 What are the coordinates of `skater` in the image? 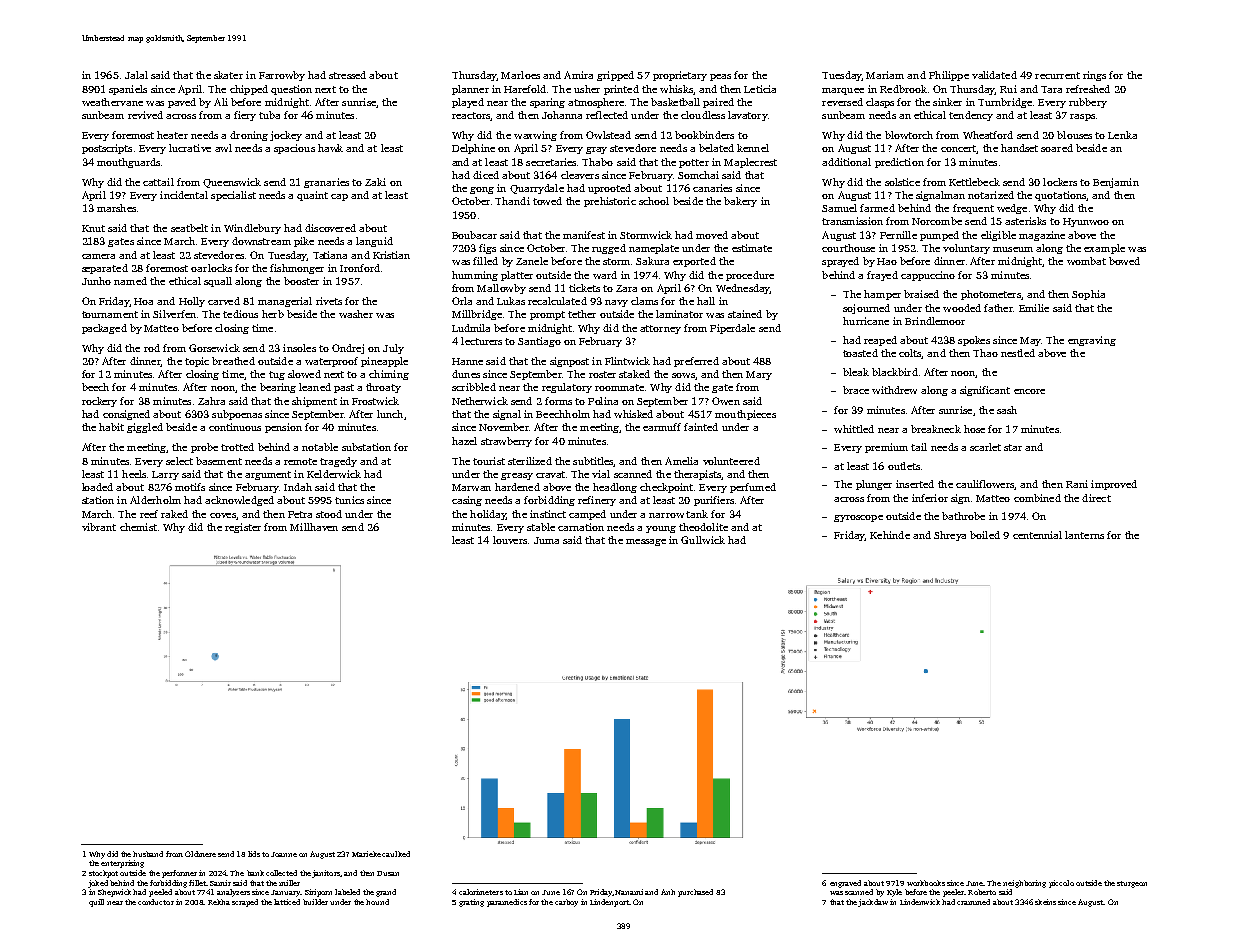 It's located at (228, 75).
